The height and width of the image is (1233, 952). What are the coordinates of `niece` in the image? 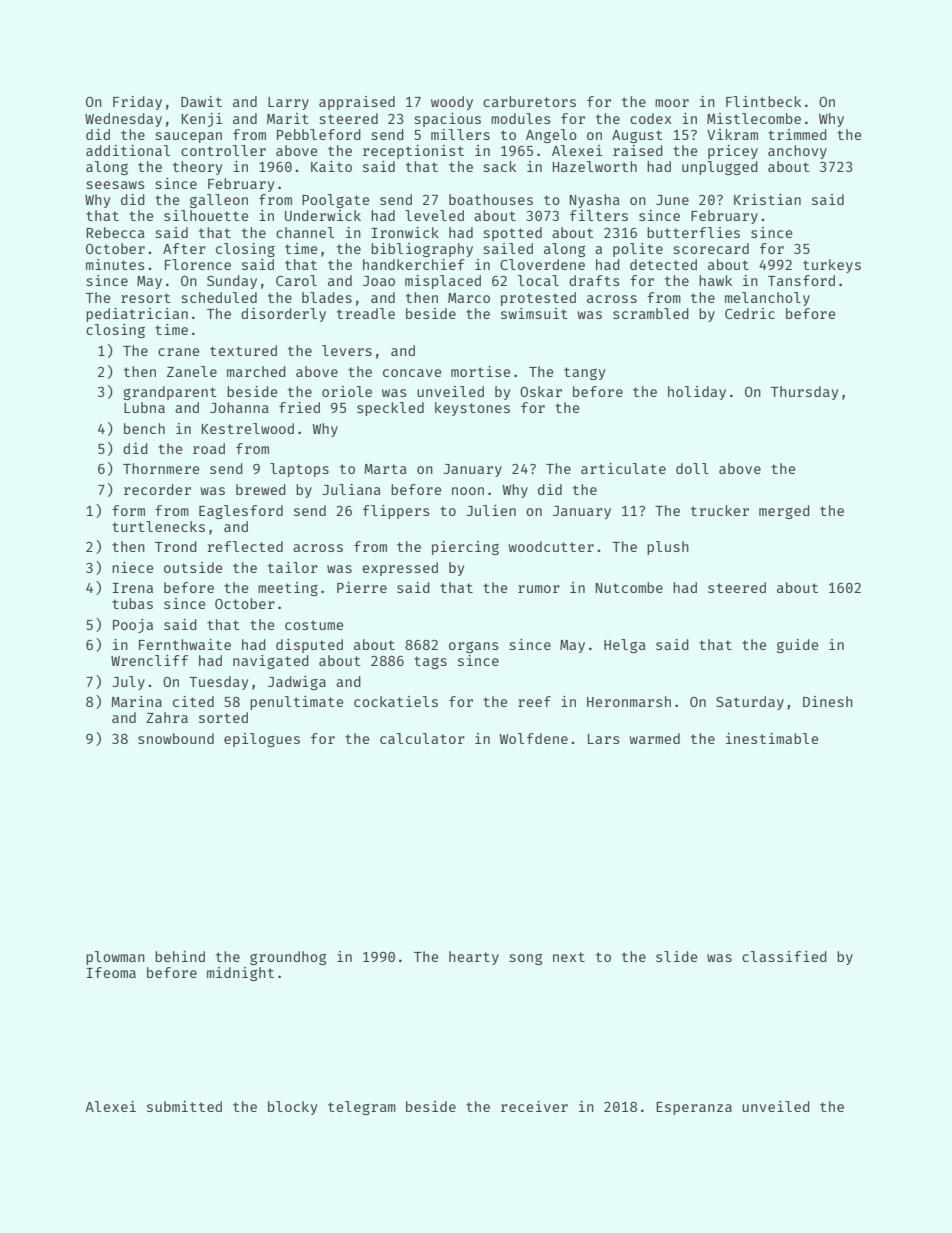 It's located at (133, 567).
